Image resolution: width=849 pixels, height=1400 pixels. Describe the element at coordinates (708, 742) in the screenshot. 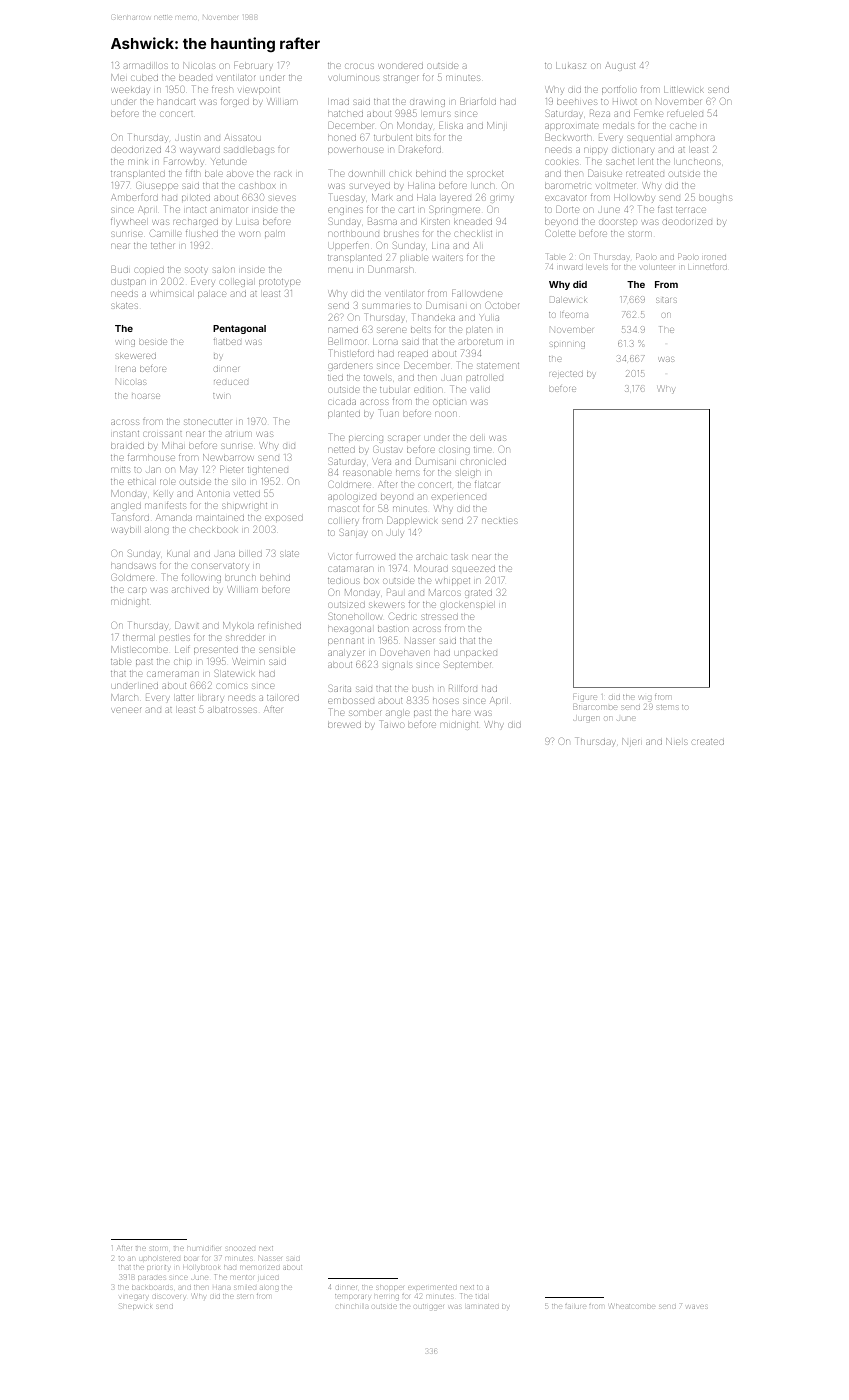

I see `created` at that location.
